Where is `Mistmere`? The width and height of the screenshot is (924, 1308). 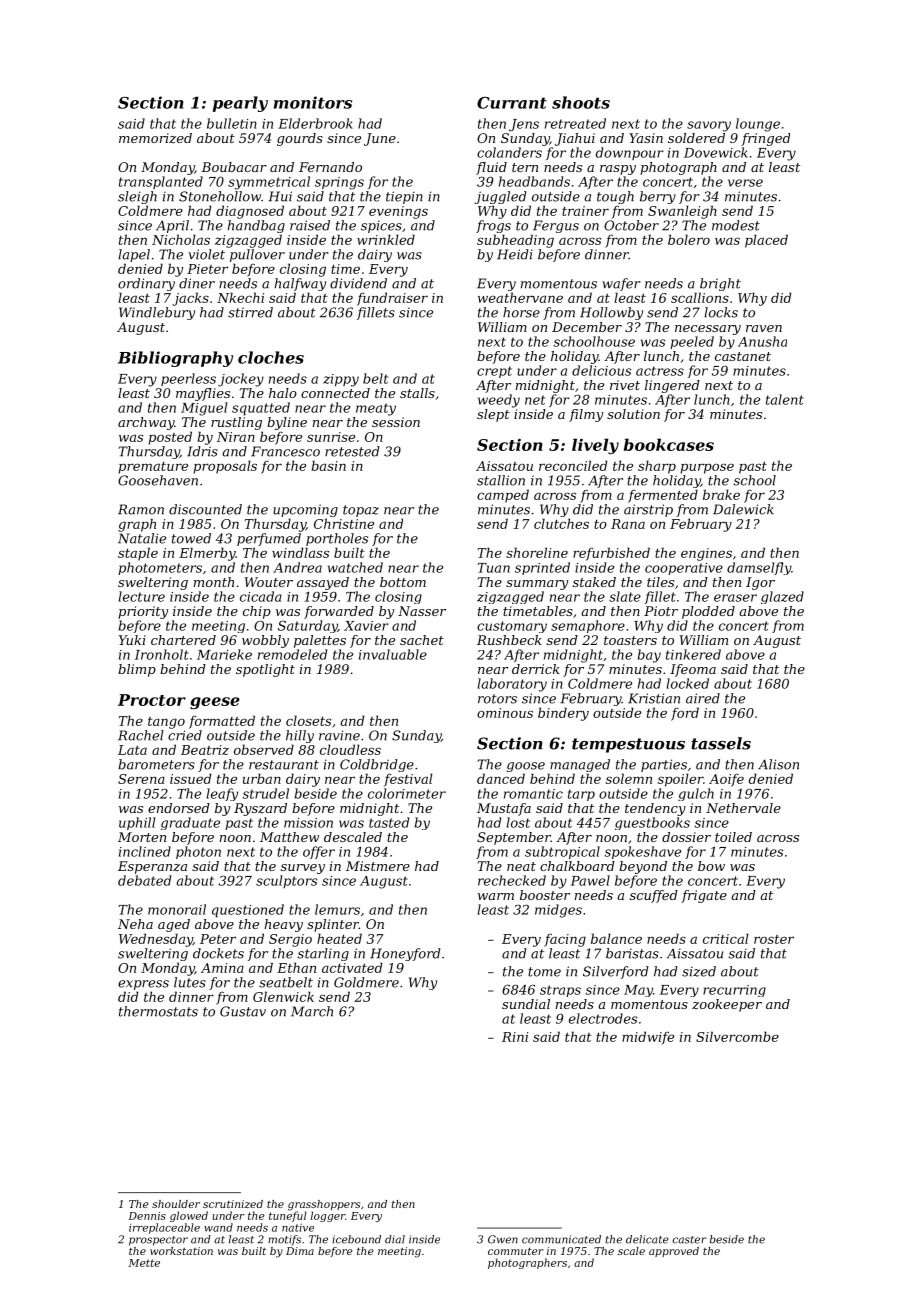
Mistmere is located at coordinates (378, 866).
